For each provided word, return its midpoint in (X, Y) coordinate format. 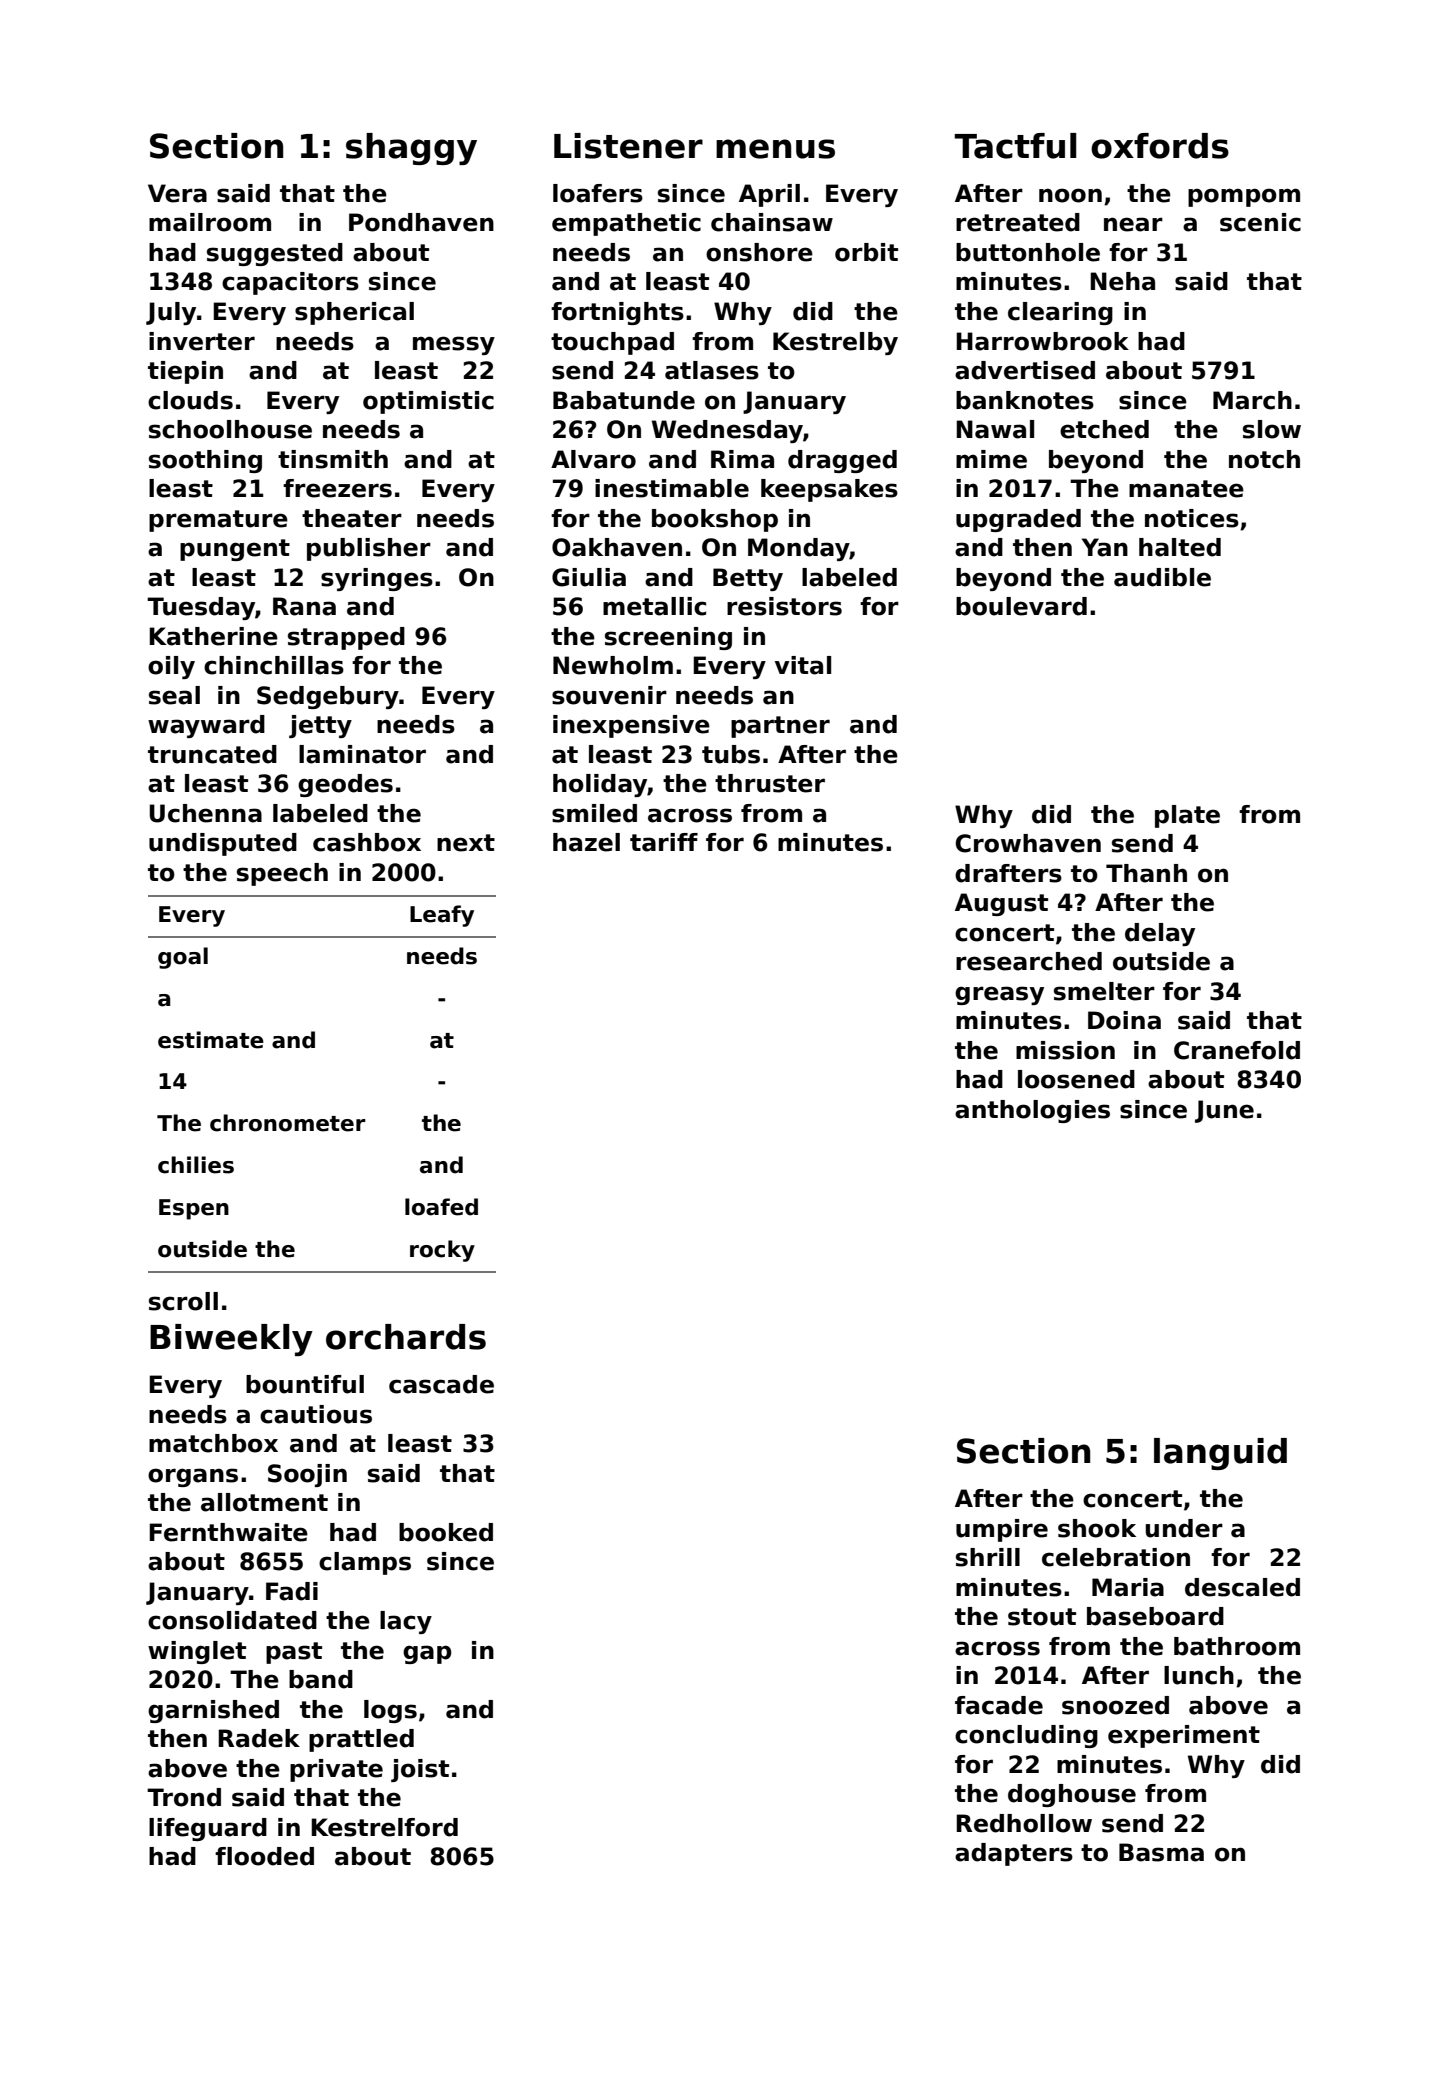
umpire (1002, 1530)
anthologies (1032, 1111)
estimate (211, 1040)
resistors (784, 606)
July (171, 313)
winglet (197, 1652)
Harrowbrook (1042, 341)
